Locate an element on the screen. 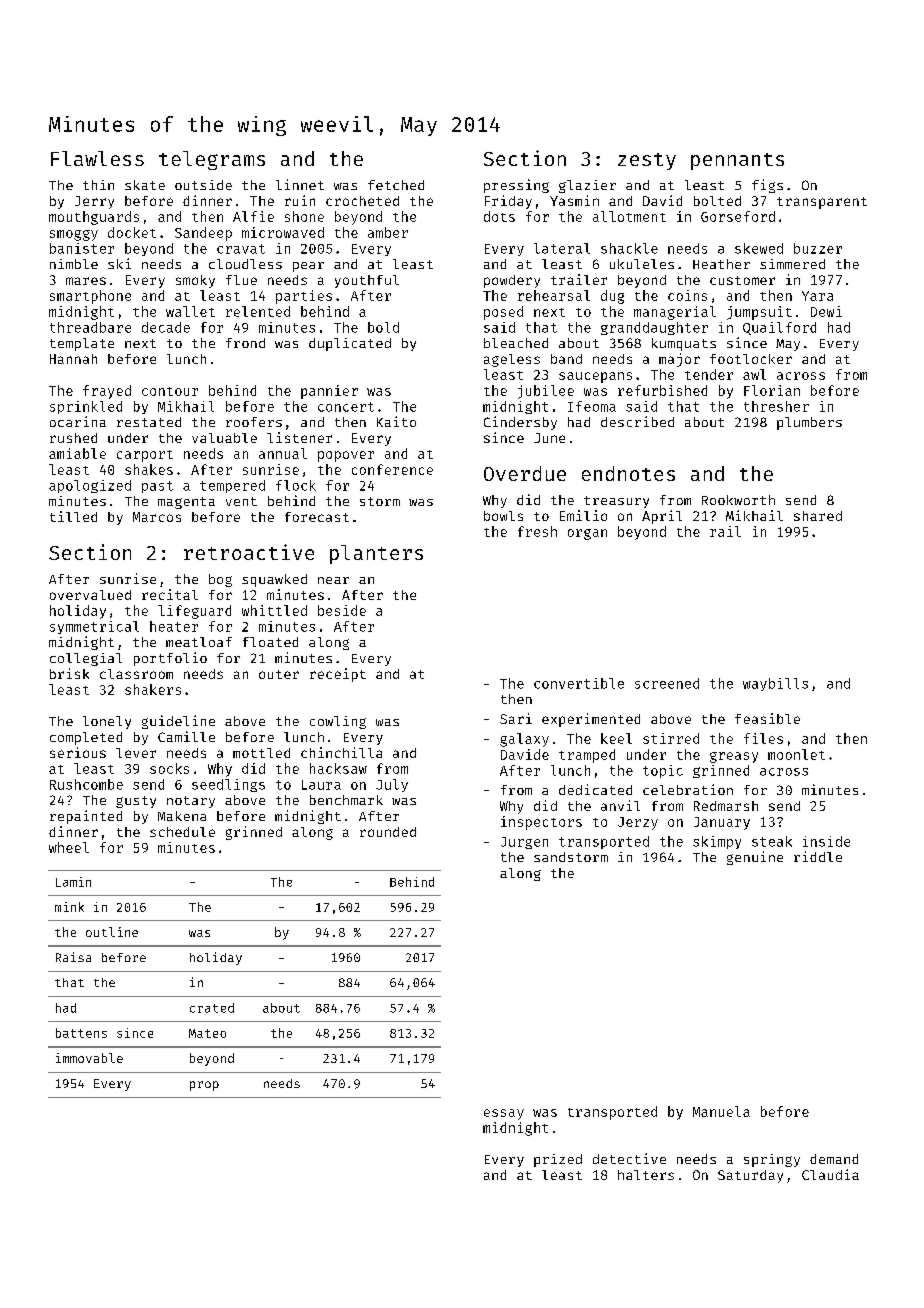  planters is located at coordinates (376, 554).
